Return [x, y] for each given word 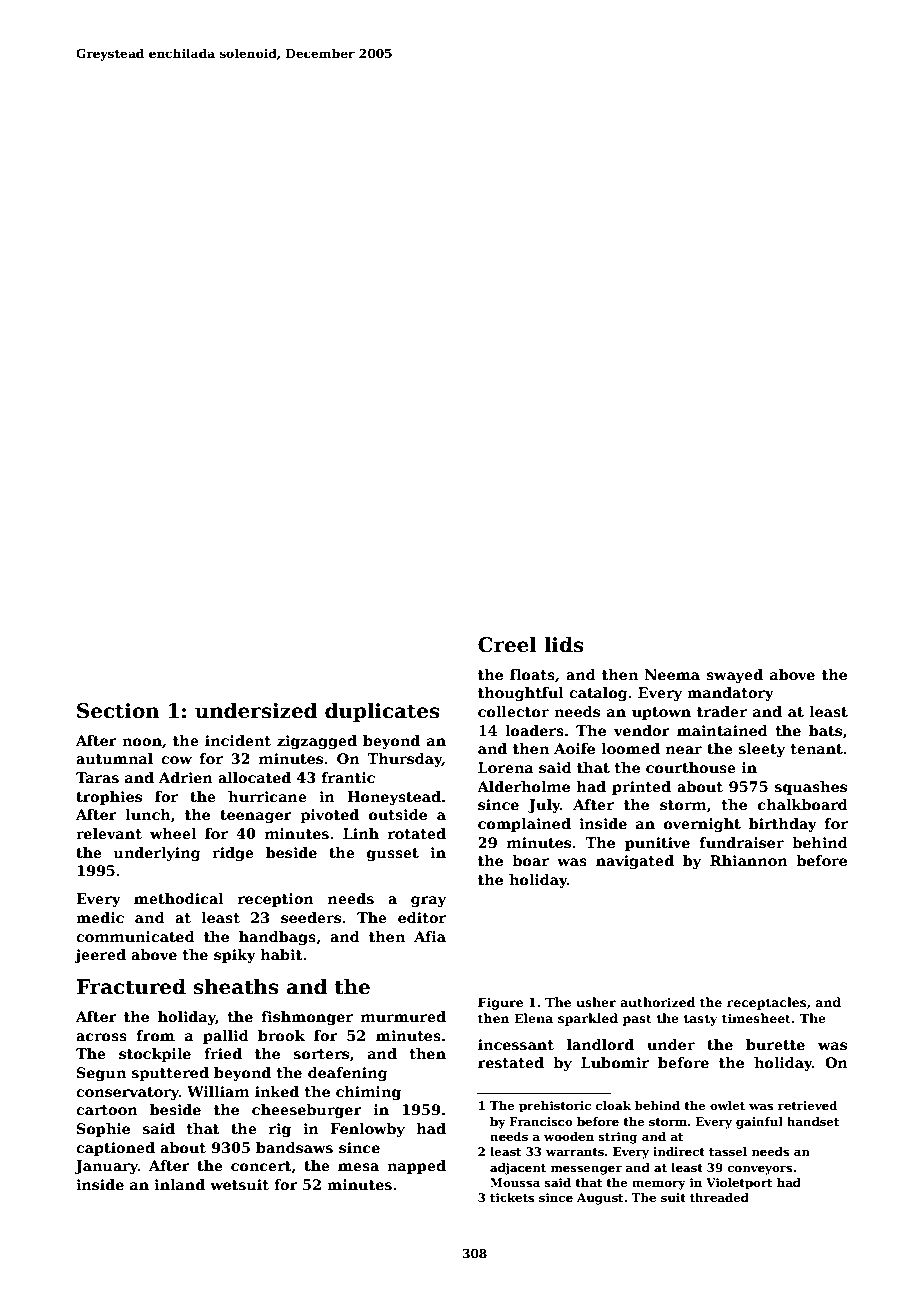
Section [118, 711]
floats [532, 674]
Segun [101, 1074]
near [684, 750]
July [544, 806]
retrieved [808, 1105]
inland [179, 1184]
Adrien [186, 777]
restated [511, 1062]
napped [416, 1167]
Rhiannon [749, 860]
